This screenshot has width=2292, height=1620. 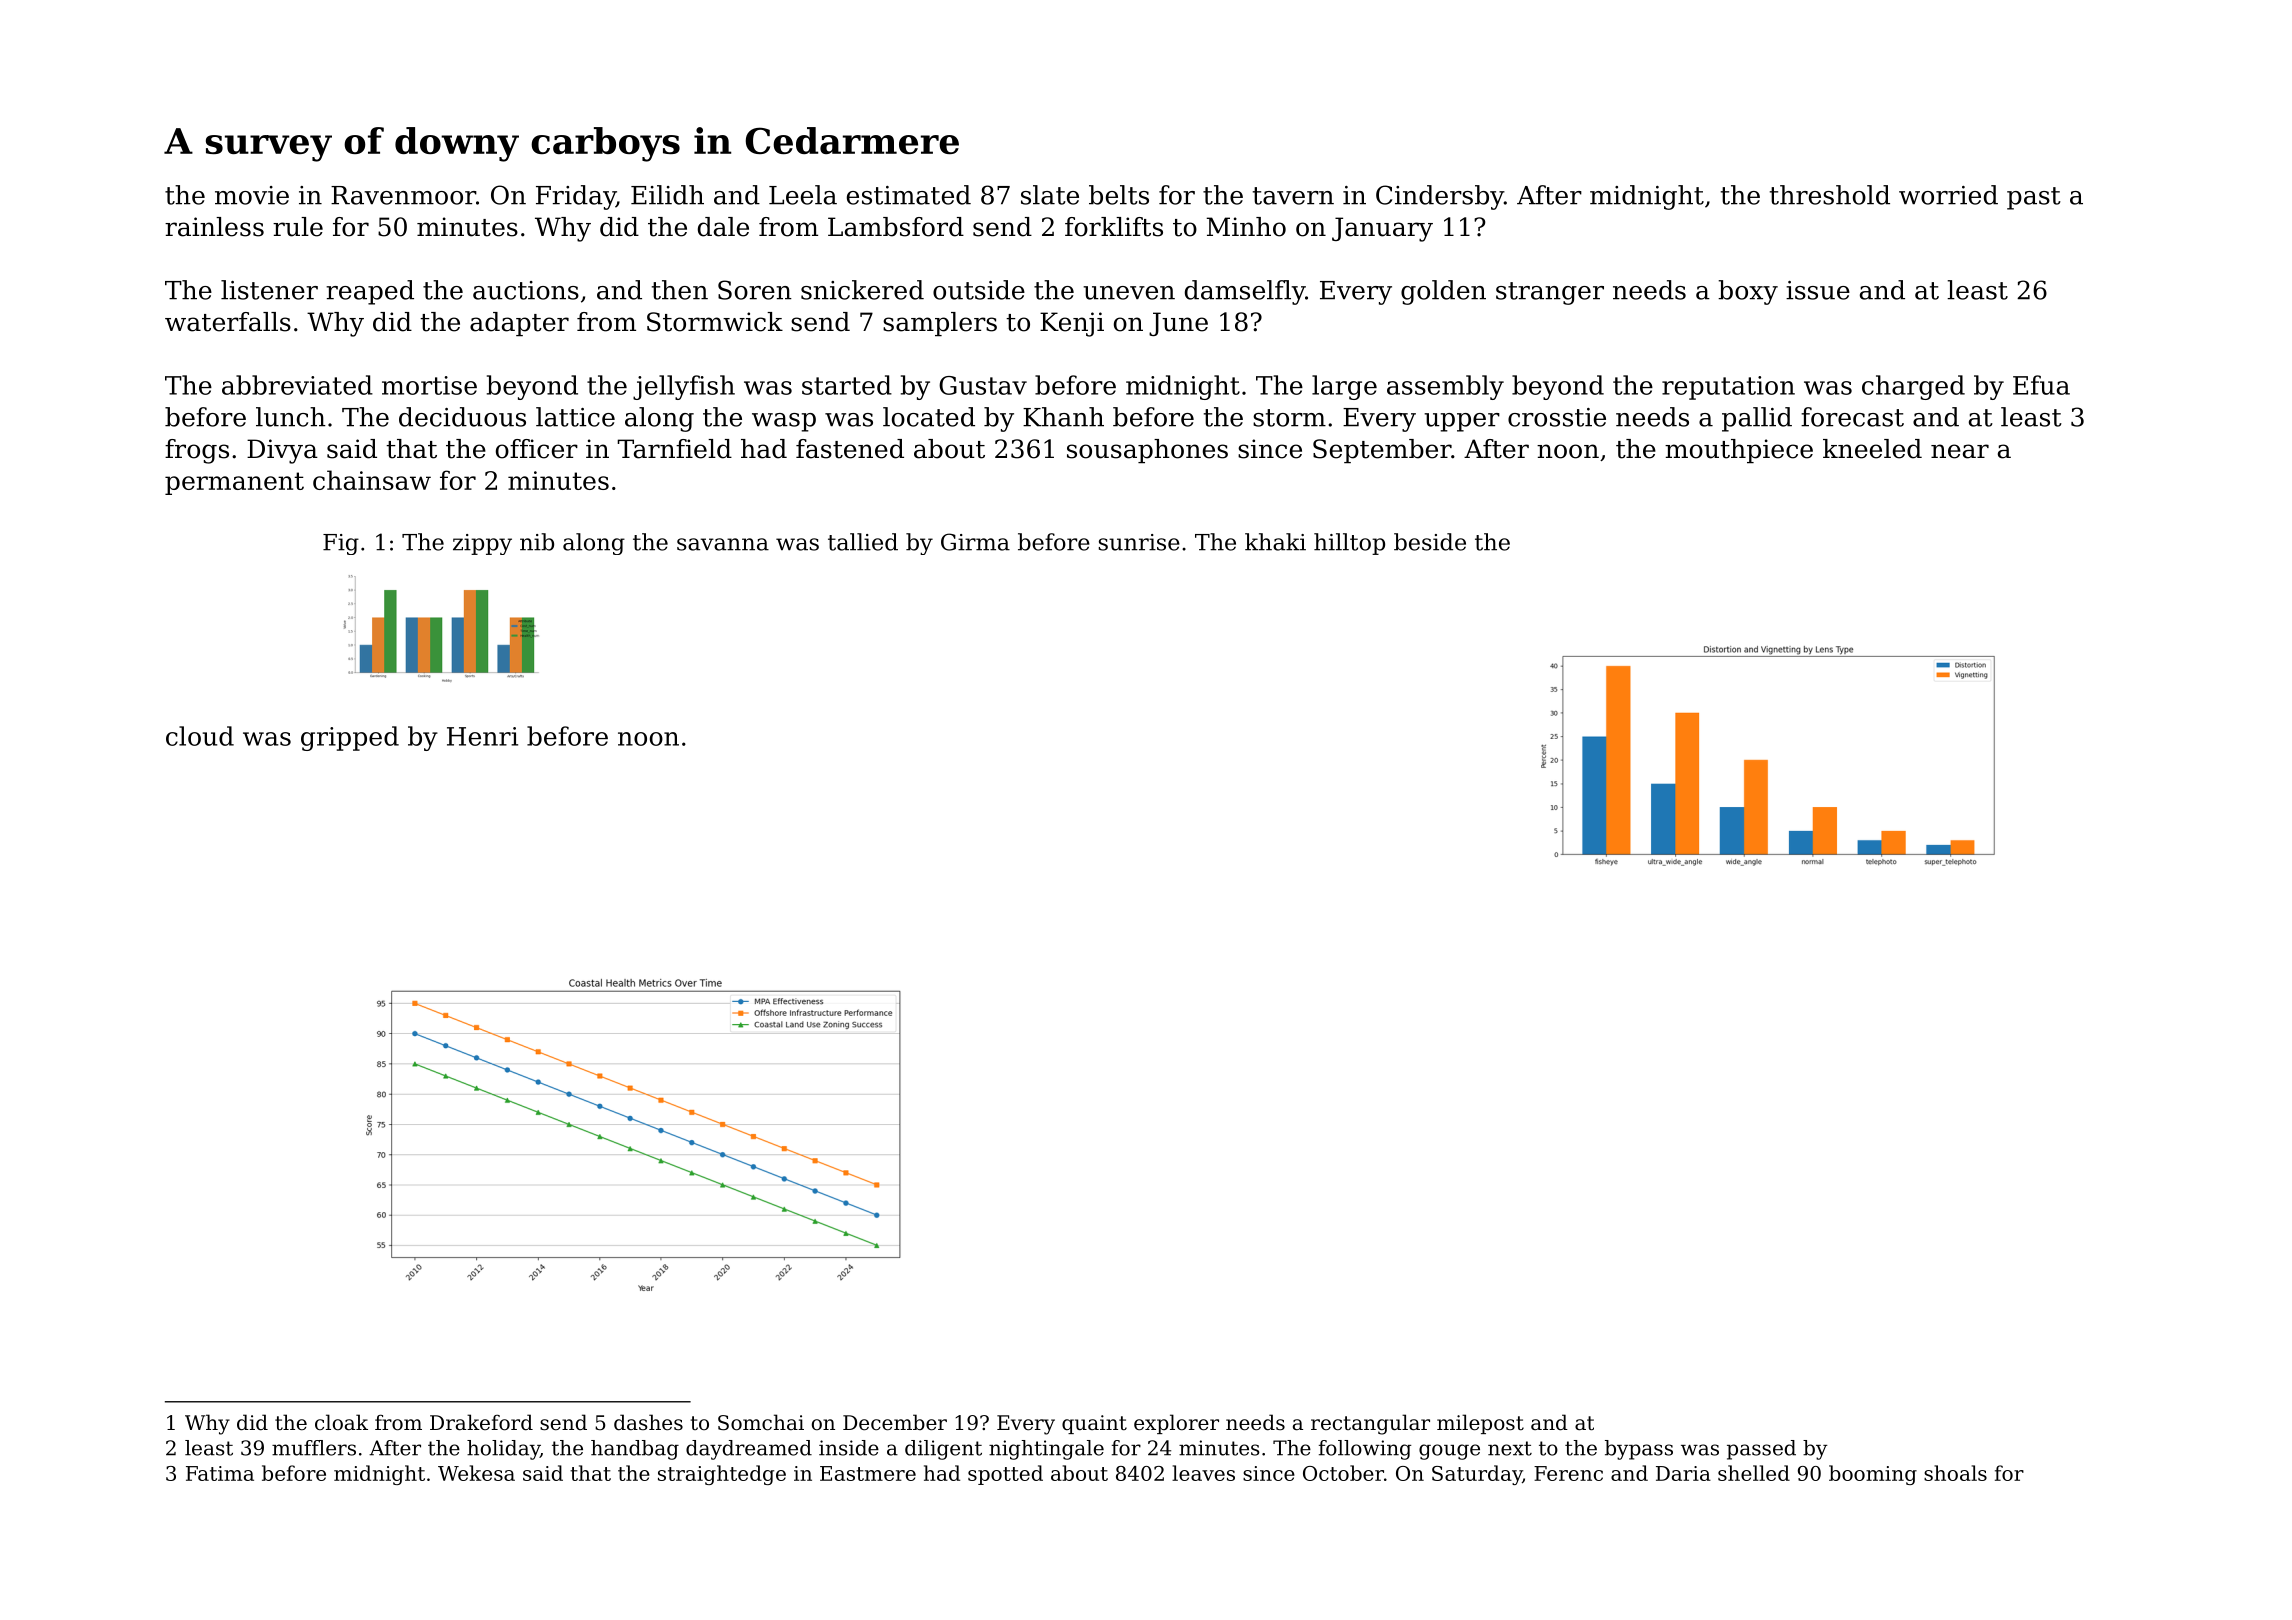 I want to click on hilltop, so click(x=1349, y=544).
